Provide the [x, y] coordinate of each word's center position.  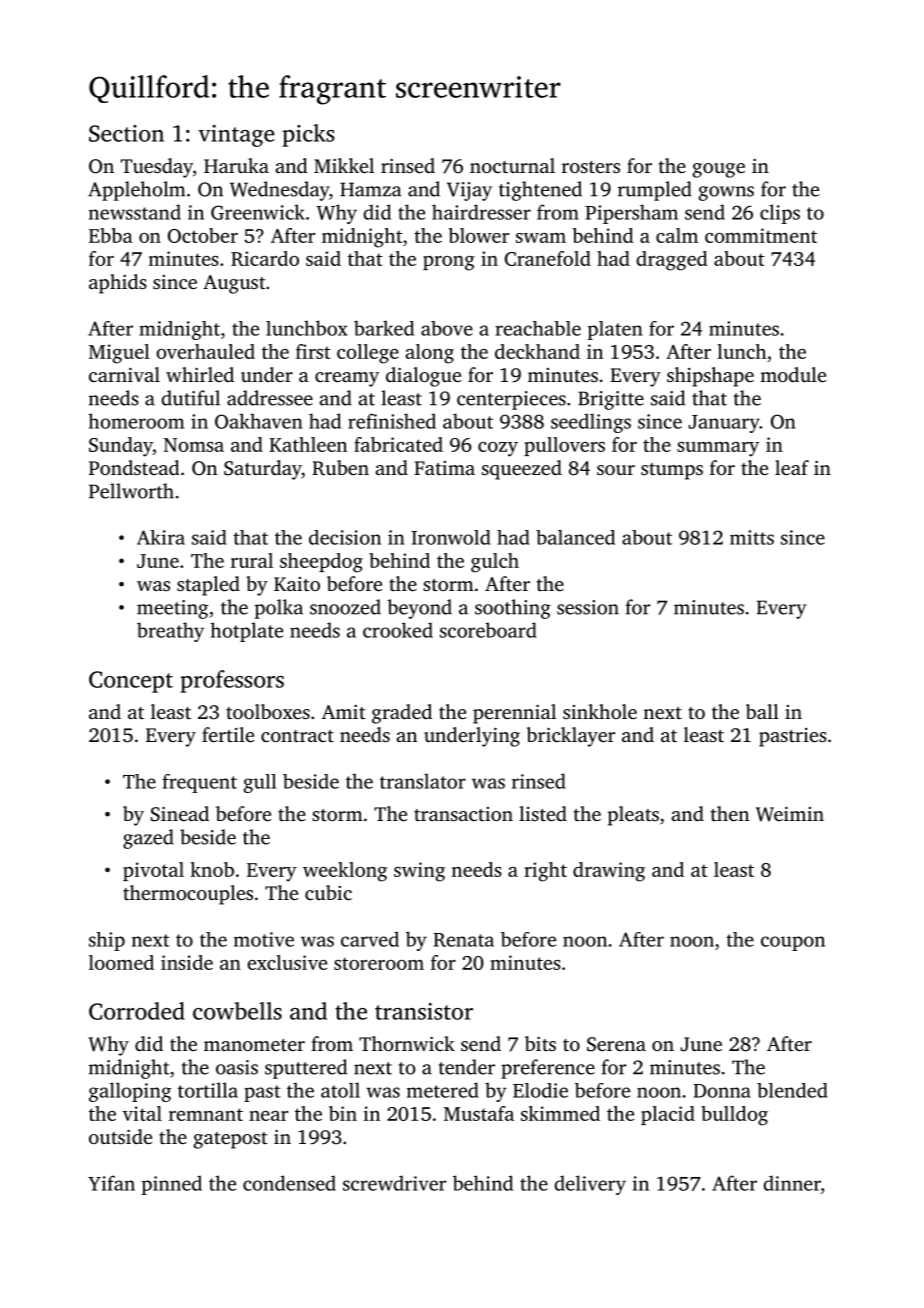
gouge [718, 170]
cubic [328, 892]
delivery [590, 1185]
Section [126, 133]
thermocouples [188, 895]
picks [308, 135]
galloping [130, 1092]
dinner [792, 1183]
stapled [208, 586]
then [730, 813]
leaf [792, 467]
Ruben [340, 468]
